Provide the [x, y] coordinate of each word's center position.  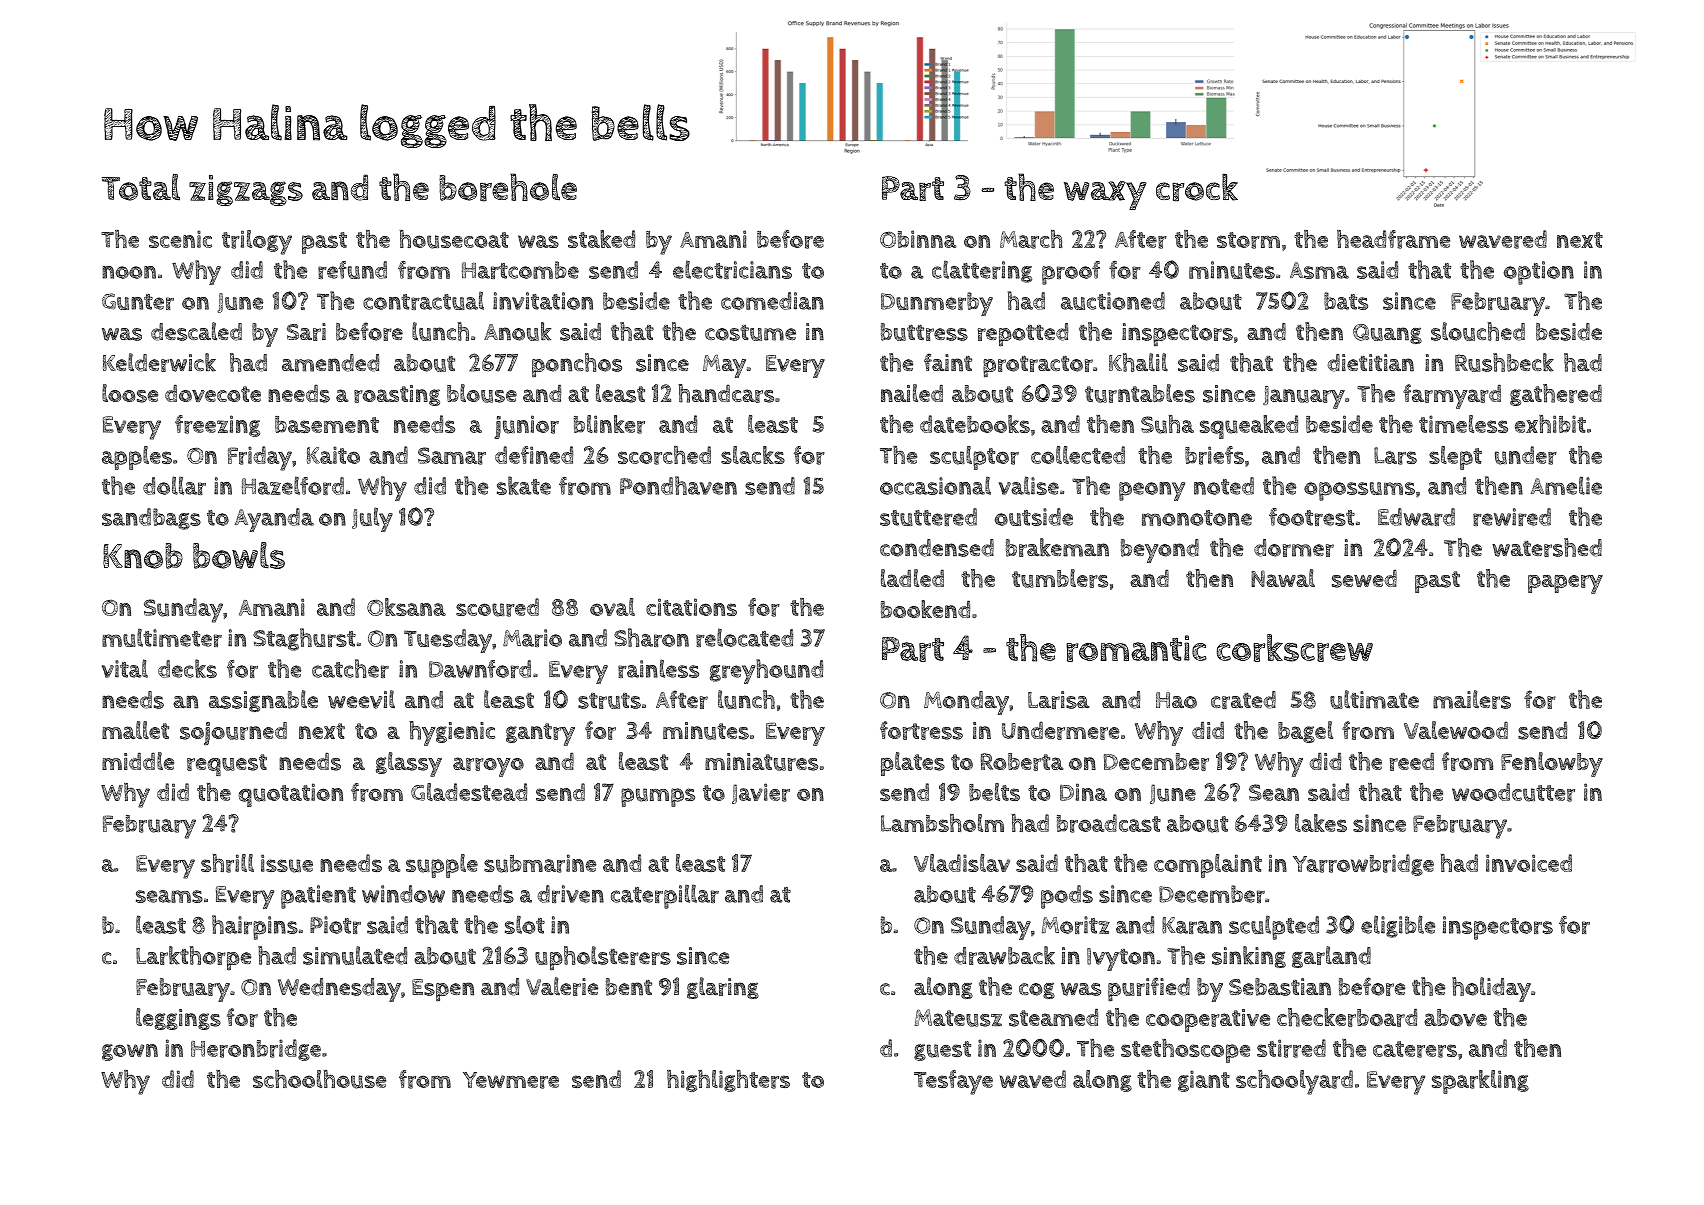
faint [948, 362]
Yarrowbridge [1363, 865]
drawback [1004, 955]
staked [601, 239]
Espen [443, 990]
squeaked [1249, 427]
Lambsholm [942, 823]
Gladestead [469, 792]
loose [130, 393]
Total [141, 187]
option [1539, 273]
